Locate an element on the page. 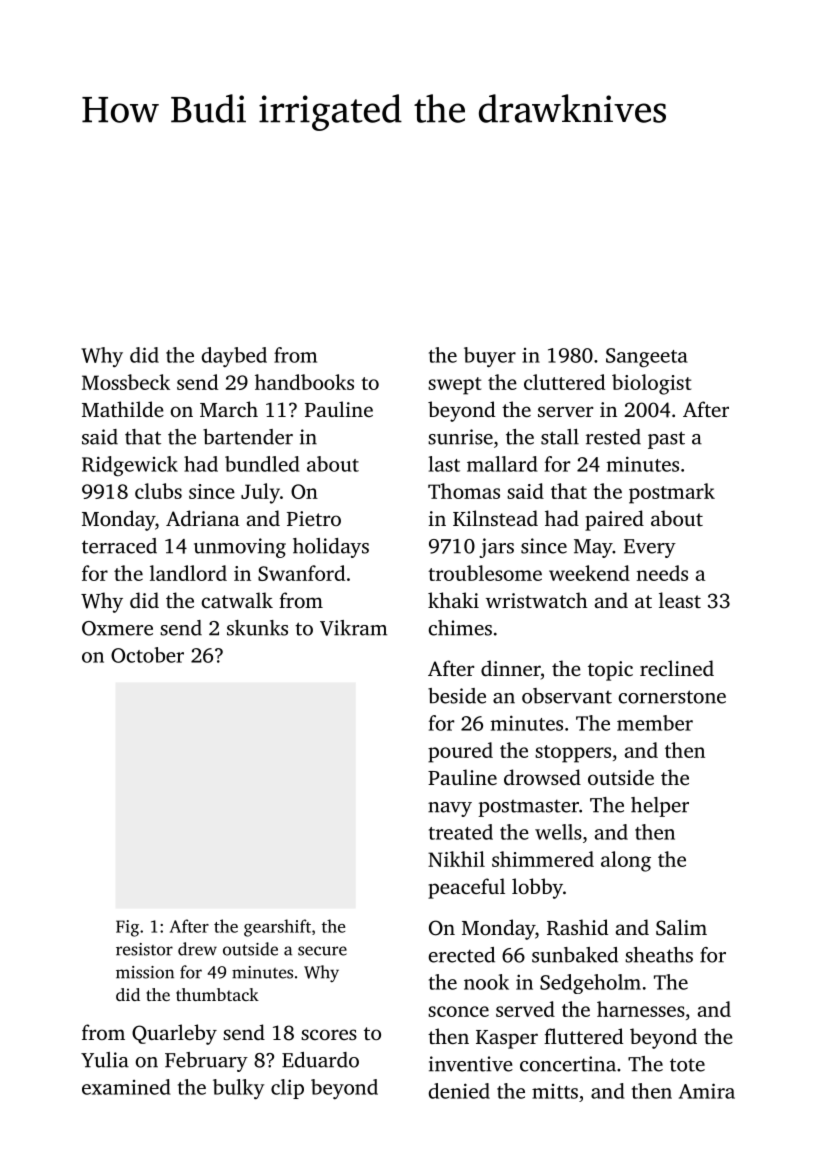  Sangeeta is located at coordinates (647, 358).
